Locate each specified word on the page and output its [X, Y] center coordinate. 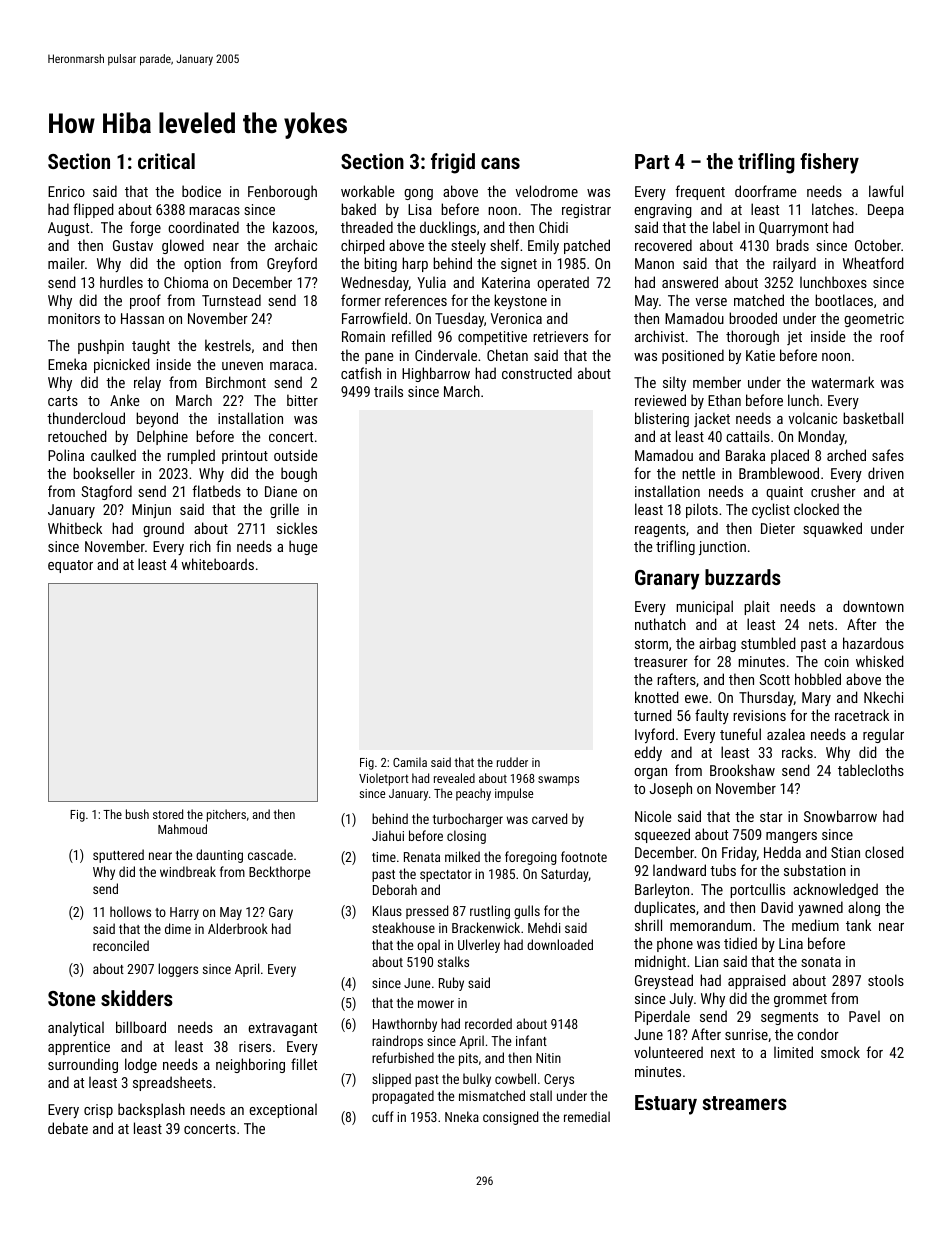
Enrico [66, 191]
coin [836, 661]
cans [500, 163]
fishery [829, 163]
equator [70, 566]
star [771, 817]
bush [137, 814]
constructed [537, 373]
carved [549, 818]
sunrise [746, 1034]
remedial [587, 1116]
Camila [410, 762]
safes [888, 455]
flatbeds [217, 491]
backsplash [151, 1110]
